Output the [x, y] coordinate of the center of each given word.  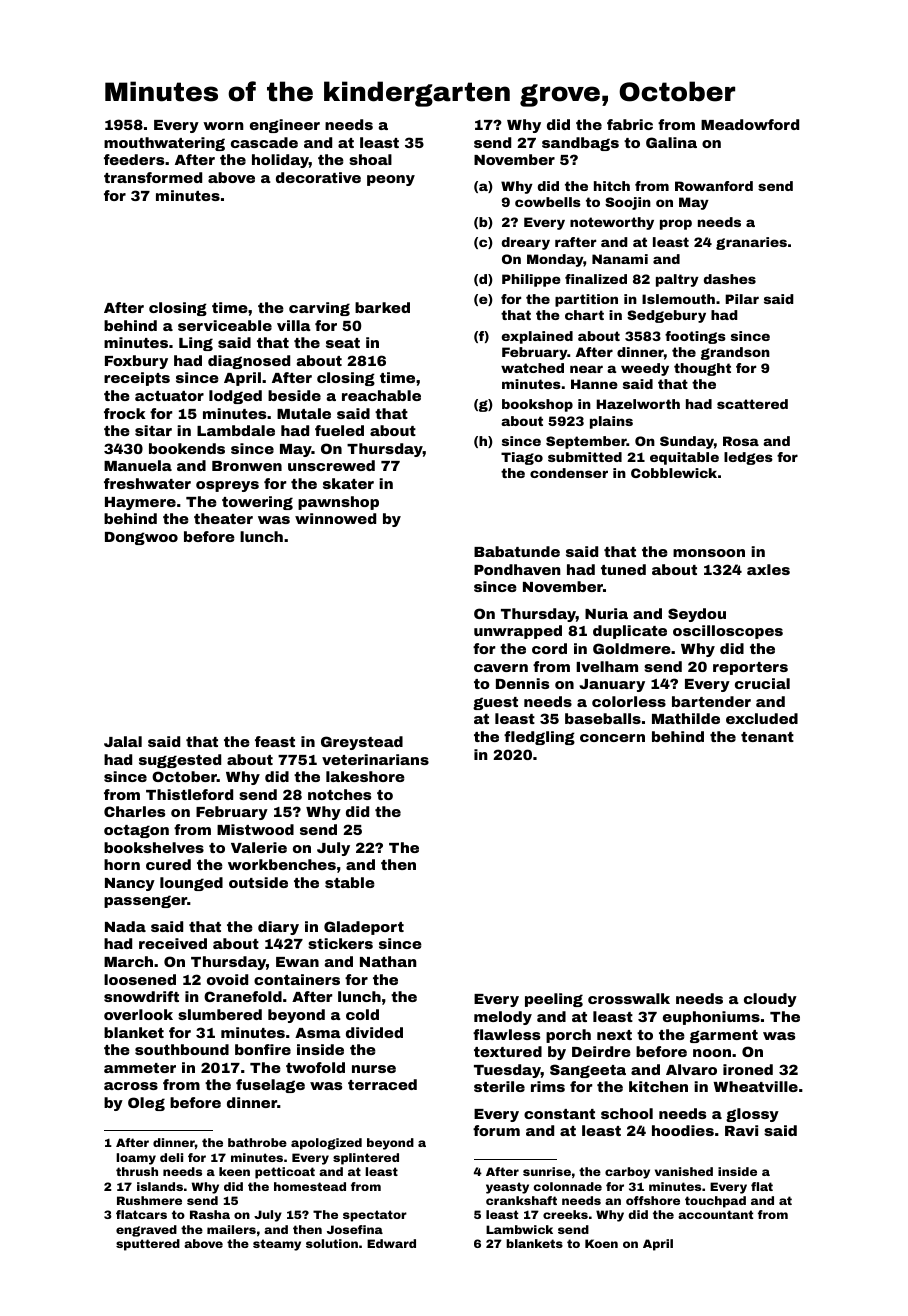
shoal [370, 159]
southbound [182, 1049]
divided [374, 1032]
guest [495, 703]
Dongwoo [141, 538]
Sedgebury [666, 316]
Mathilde [686, 718]
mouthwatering [164, 144]
